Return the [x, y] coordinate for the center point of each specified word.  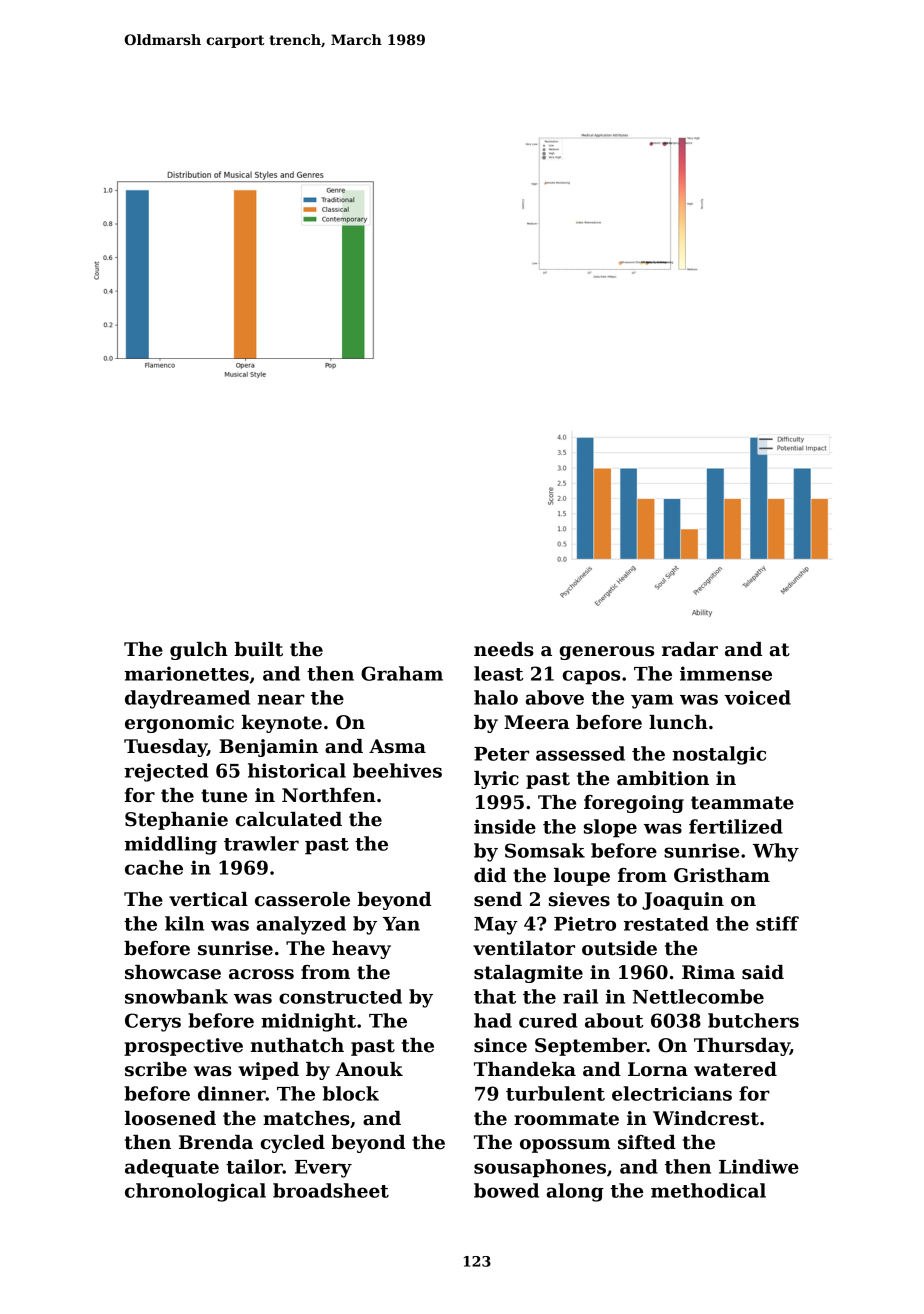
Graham [402, 673]
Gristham [722, 875]
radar [690, 649]
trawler [261, 843]
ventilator [524, 948]
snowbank [176, 996]
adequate [172, 1168]
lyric [496, 780]
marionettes [187, 673]
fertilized [736, 826]
